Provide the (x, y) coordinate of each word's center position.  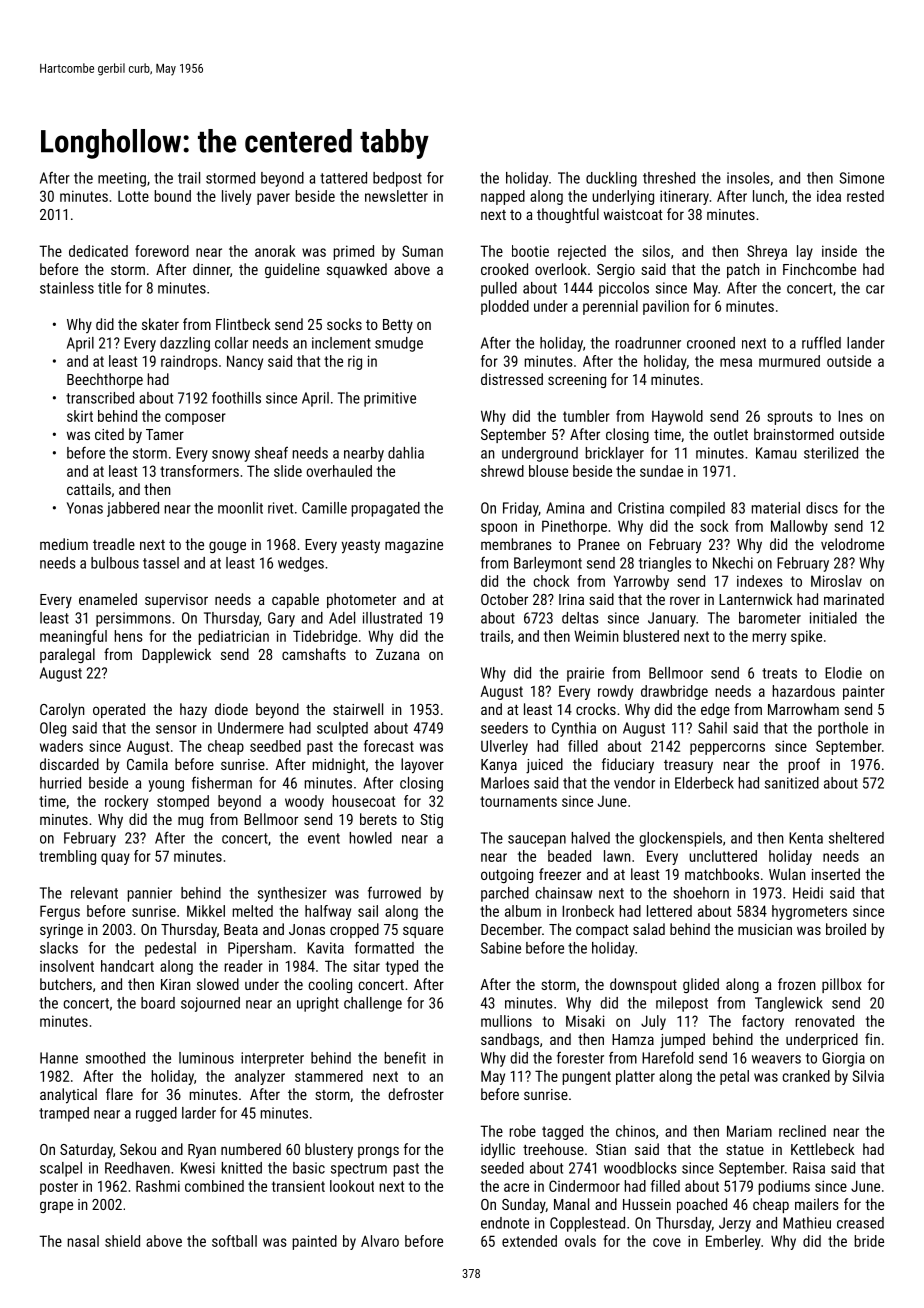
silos (656, 251)
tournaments (518, 801)
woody (304, 802)
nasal (83, 1241)
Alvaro (380, 1241)
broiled (846, 929)
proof (804, 765)
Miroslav (836, 581)
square (423, 932)
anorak (275, 251)
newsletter (396, 196)
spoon (499, 529)
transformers (199, 471)
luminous (206, 1058)
